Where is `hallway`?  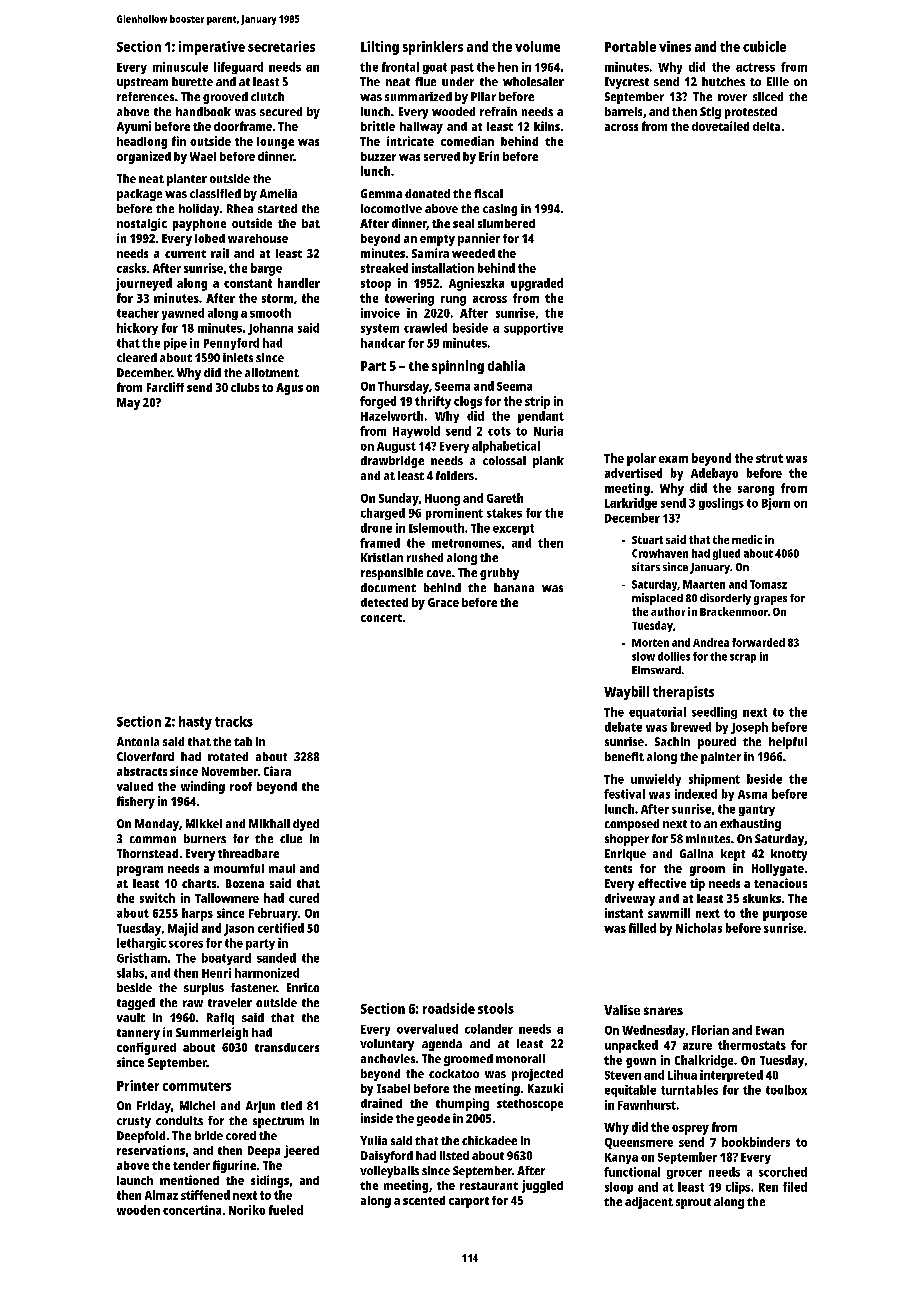
hallway is located at coordinates (421, 128).
